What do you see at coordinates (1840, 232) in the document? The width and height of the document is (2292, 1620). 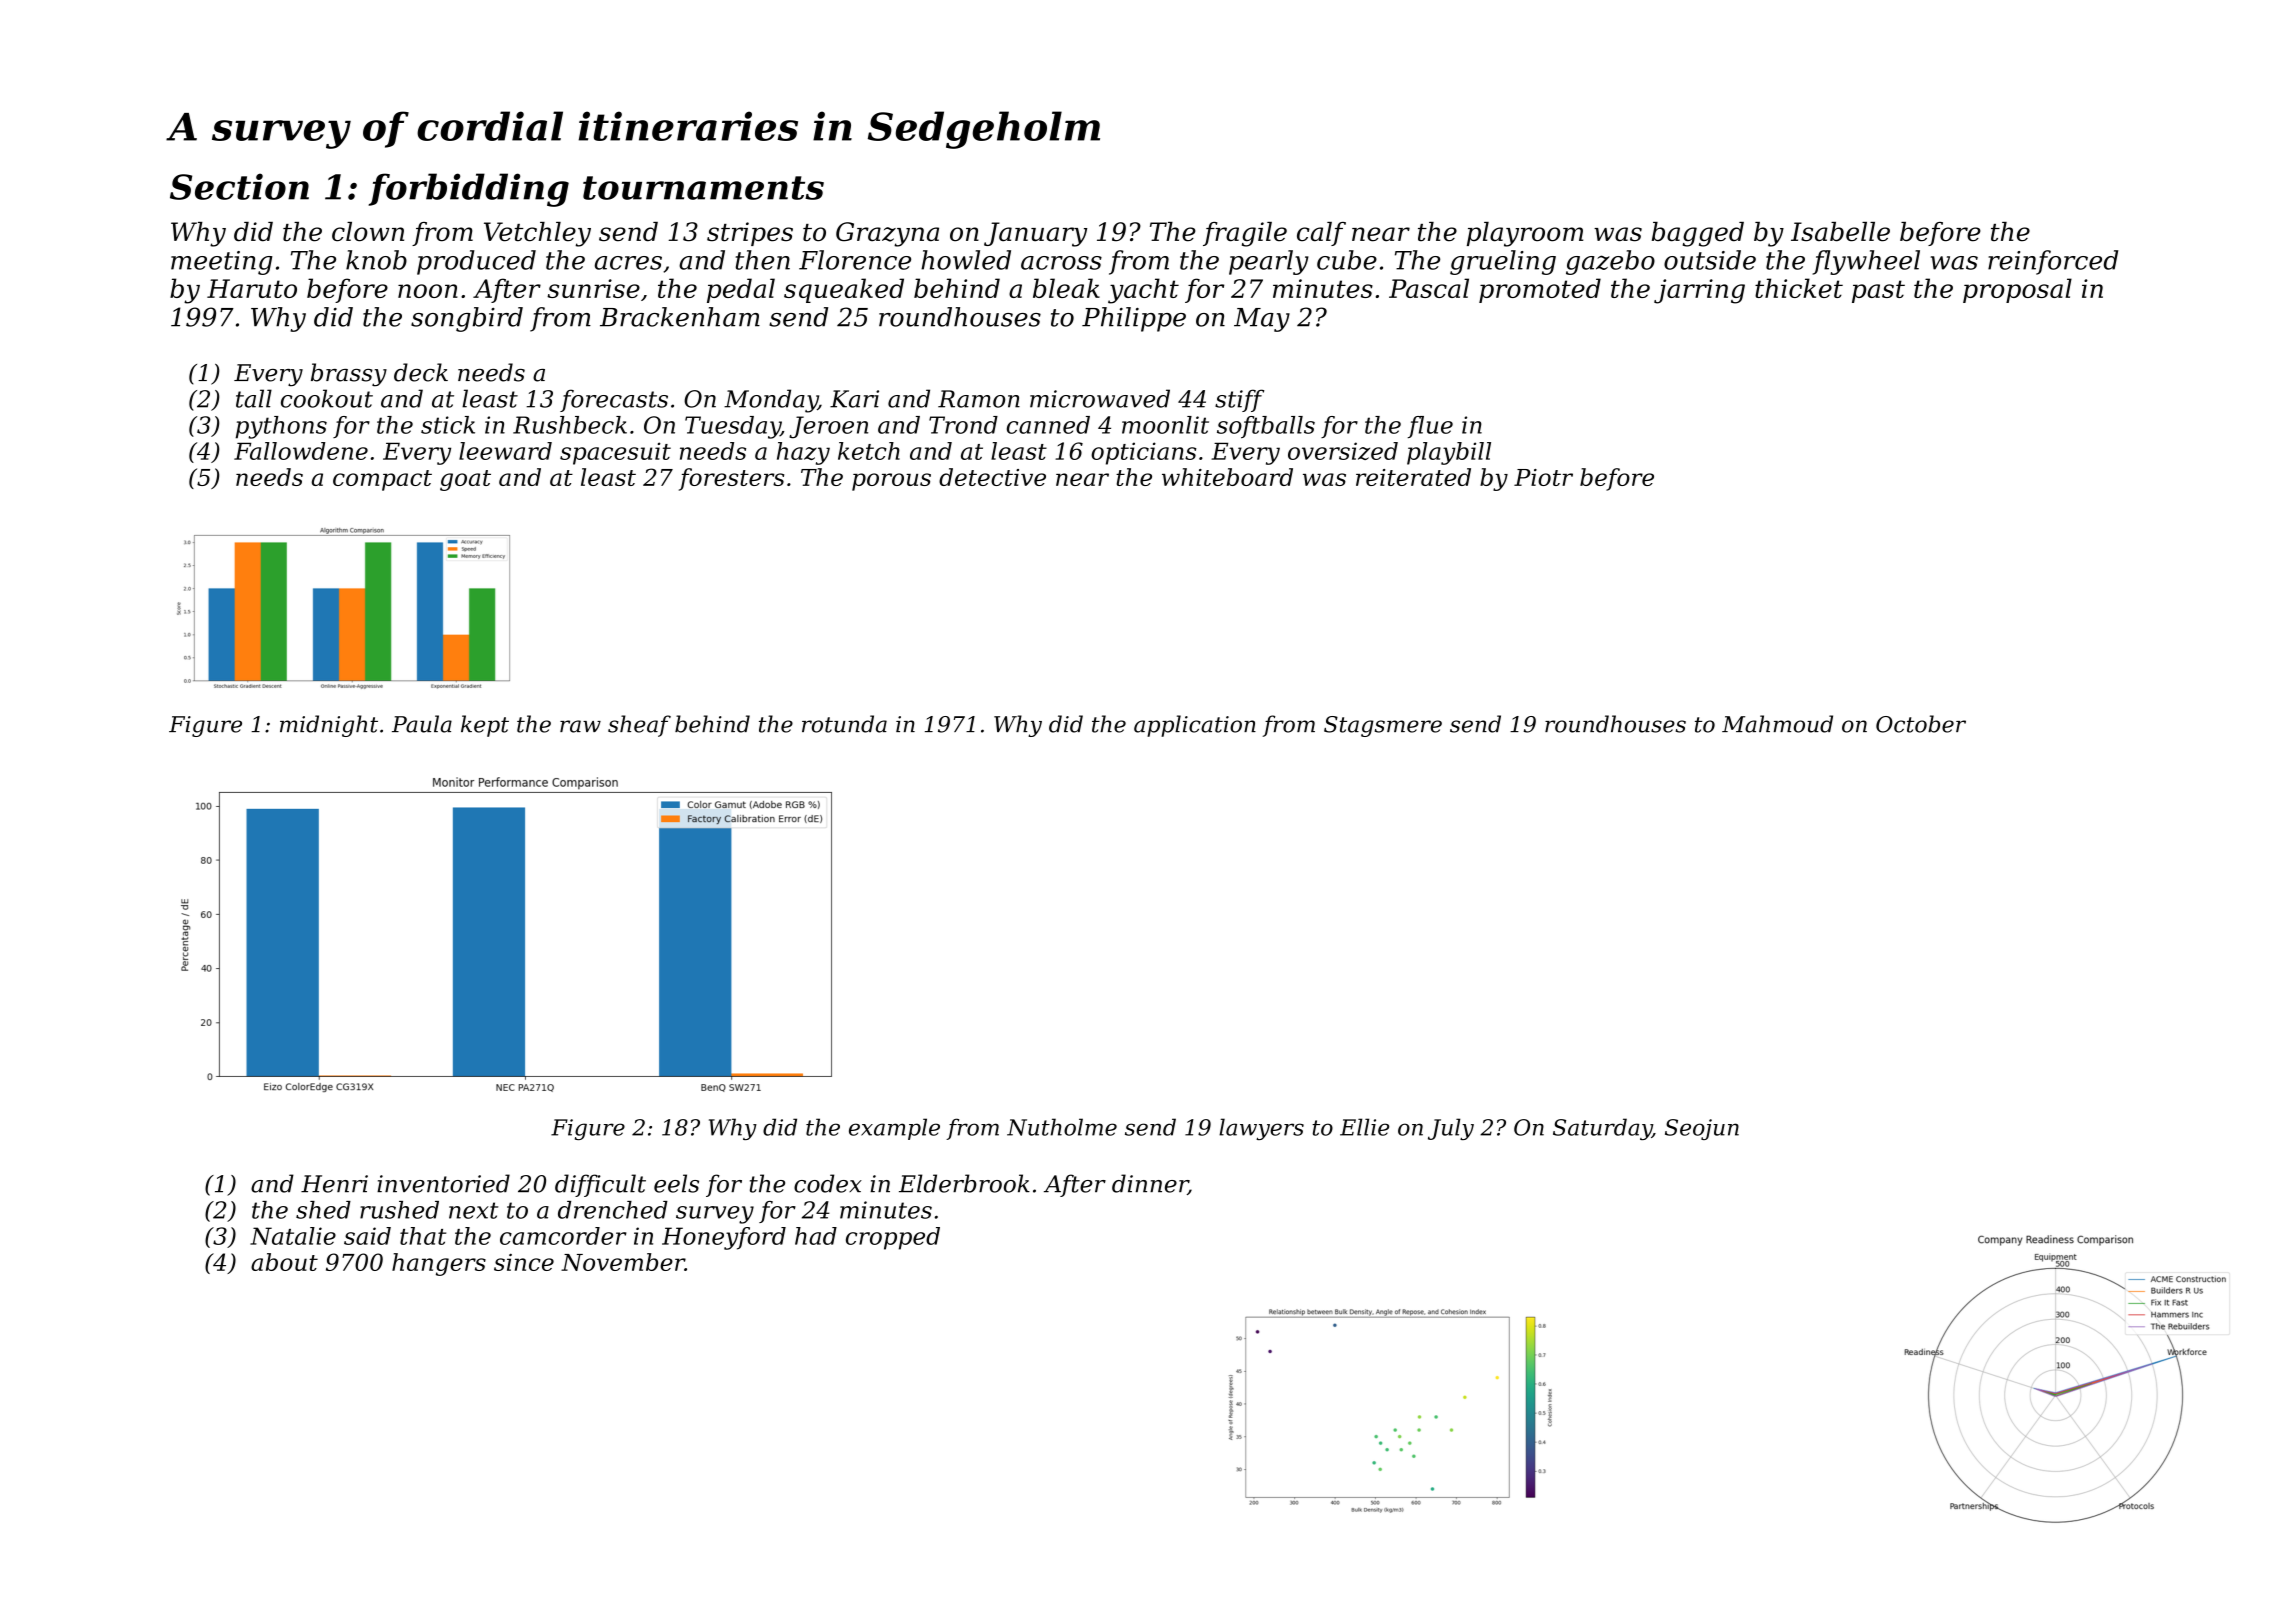 I see `Isabelle` at bounding box center [1840, 232].
